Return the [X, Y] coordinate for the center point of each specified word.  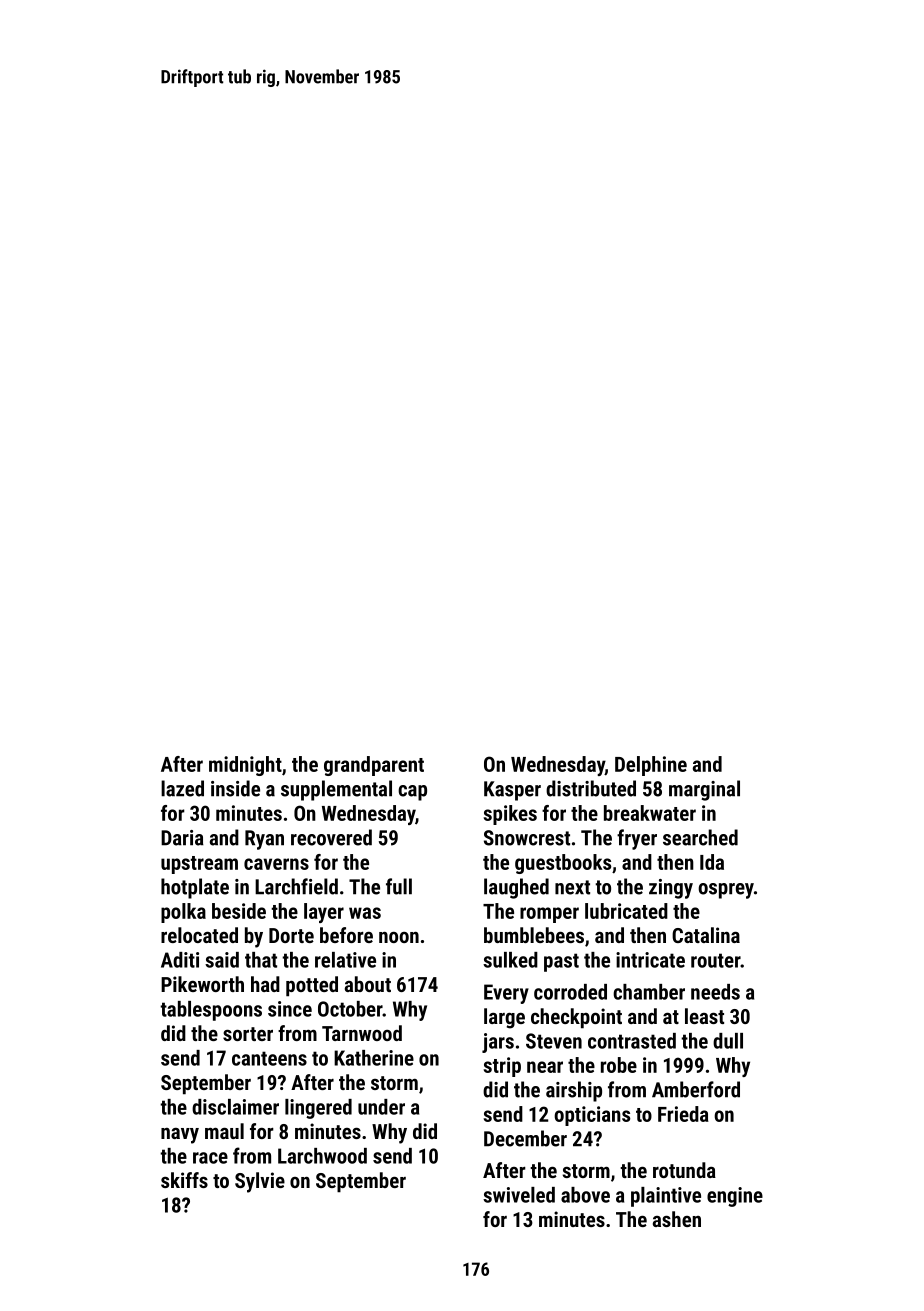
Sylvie [260, 1182]
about [368, 984]
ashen [677, 1219]
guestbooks [563, 864]
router [716, 960]
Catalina [706, 935]
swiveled [519, 1195]
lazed [182, 788]
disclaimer [235, 1107]
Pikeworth [202, 984]
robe [619, 1065]
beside [239, 911]
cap [412, 793]
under [381, 1107]
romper [549, 915]
